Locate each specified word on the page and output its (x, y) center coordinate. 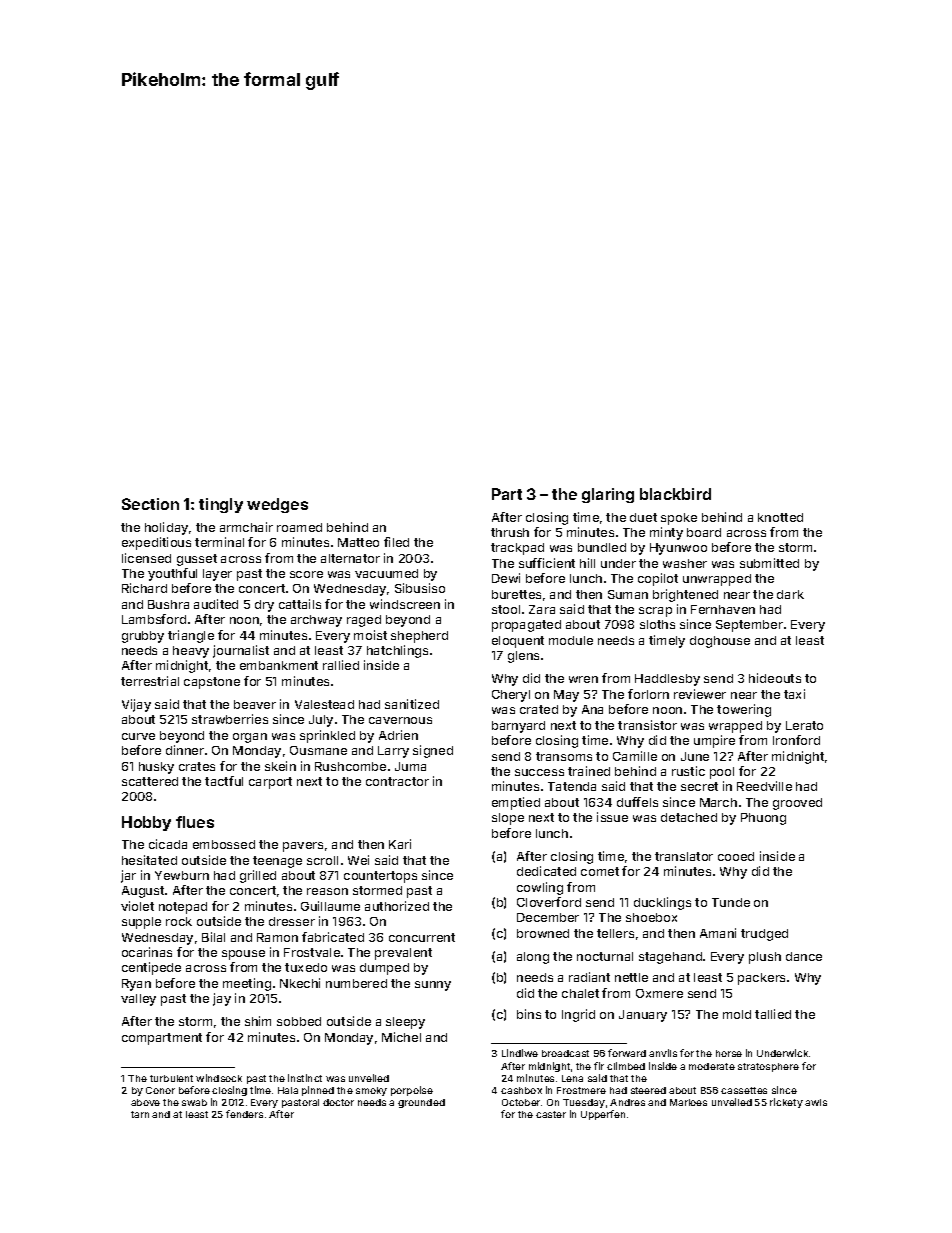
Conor (160, 1090)
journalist (241, 651)
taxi (794, 694)
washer (685, 563)
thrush (510, 532)
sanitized (412, 704)
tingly (221, 505)
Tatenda (572, 786)
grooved (797, 804)
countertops (380, 877)
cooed (736, 856)
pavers (303, 847)
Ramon (277, 937)
